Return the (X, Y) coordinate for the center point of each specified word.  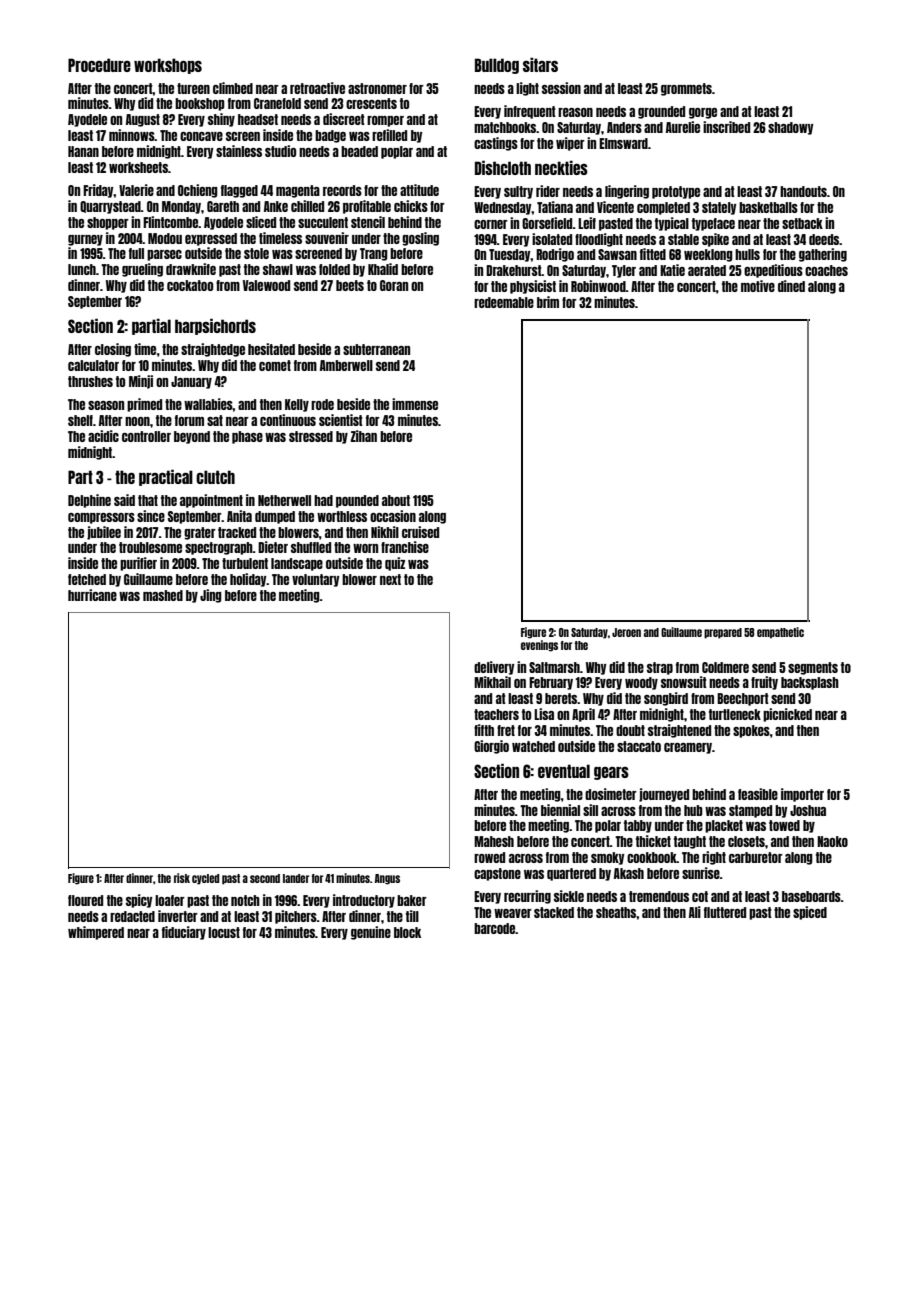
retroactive (317, 88)
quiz (395, 564)
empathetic (780, 633)
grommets (686, 89)
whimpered (96, 933)
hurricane (92, 595)
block (407, 932)
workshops (168, 66)
